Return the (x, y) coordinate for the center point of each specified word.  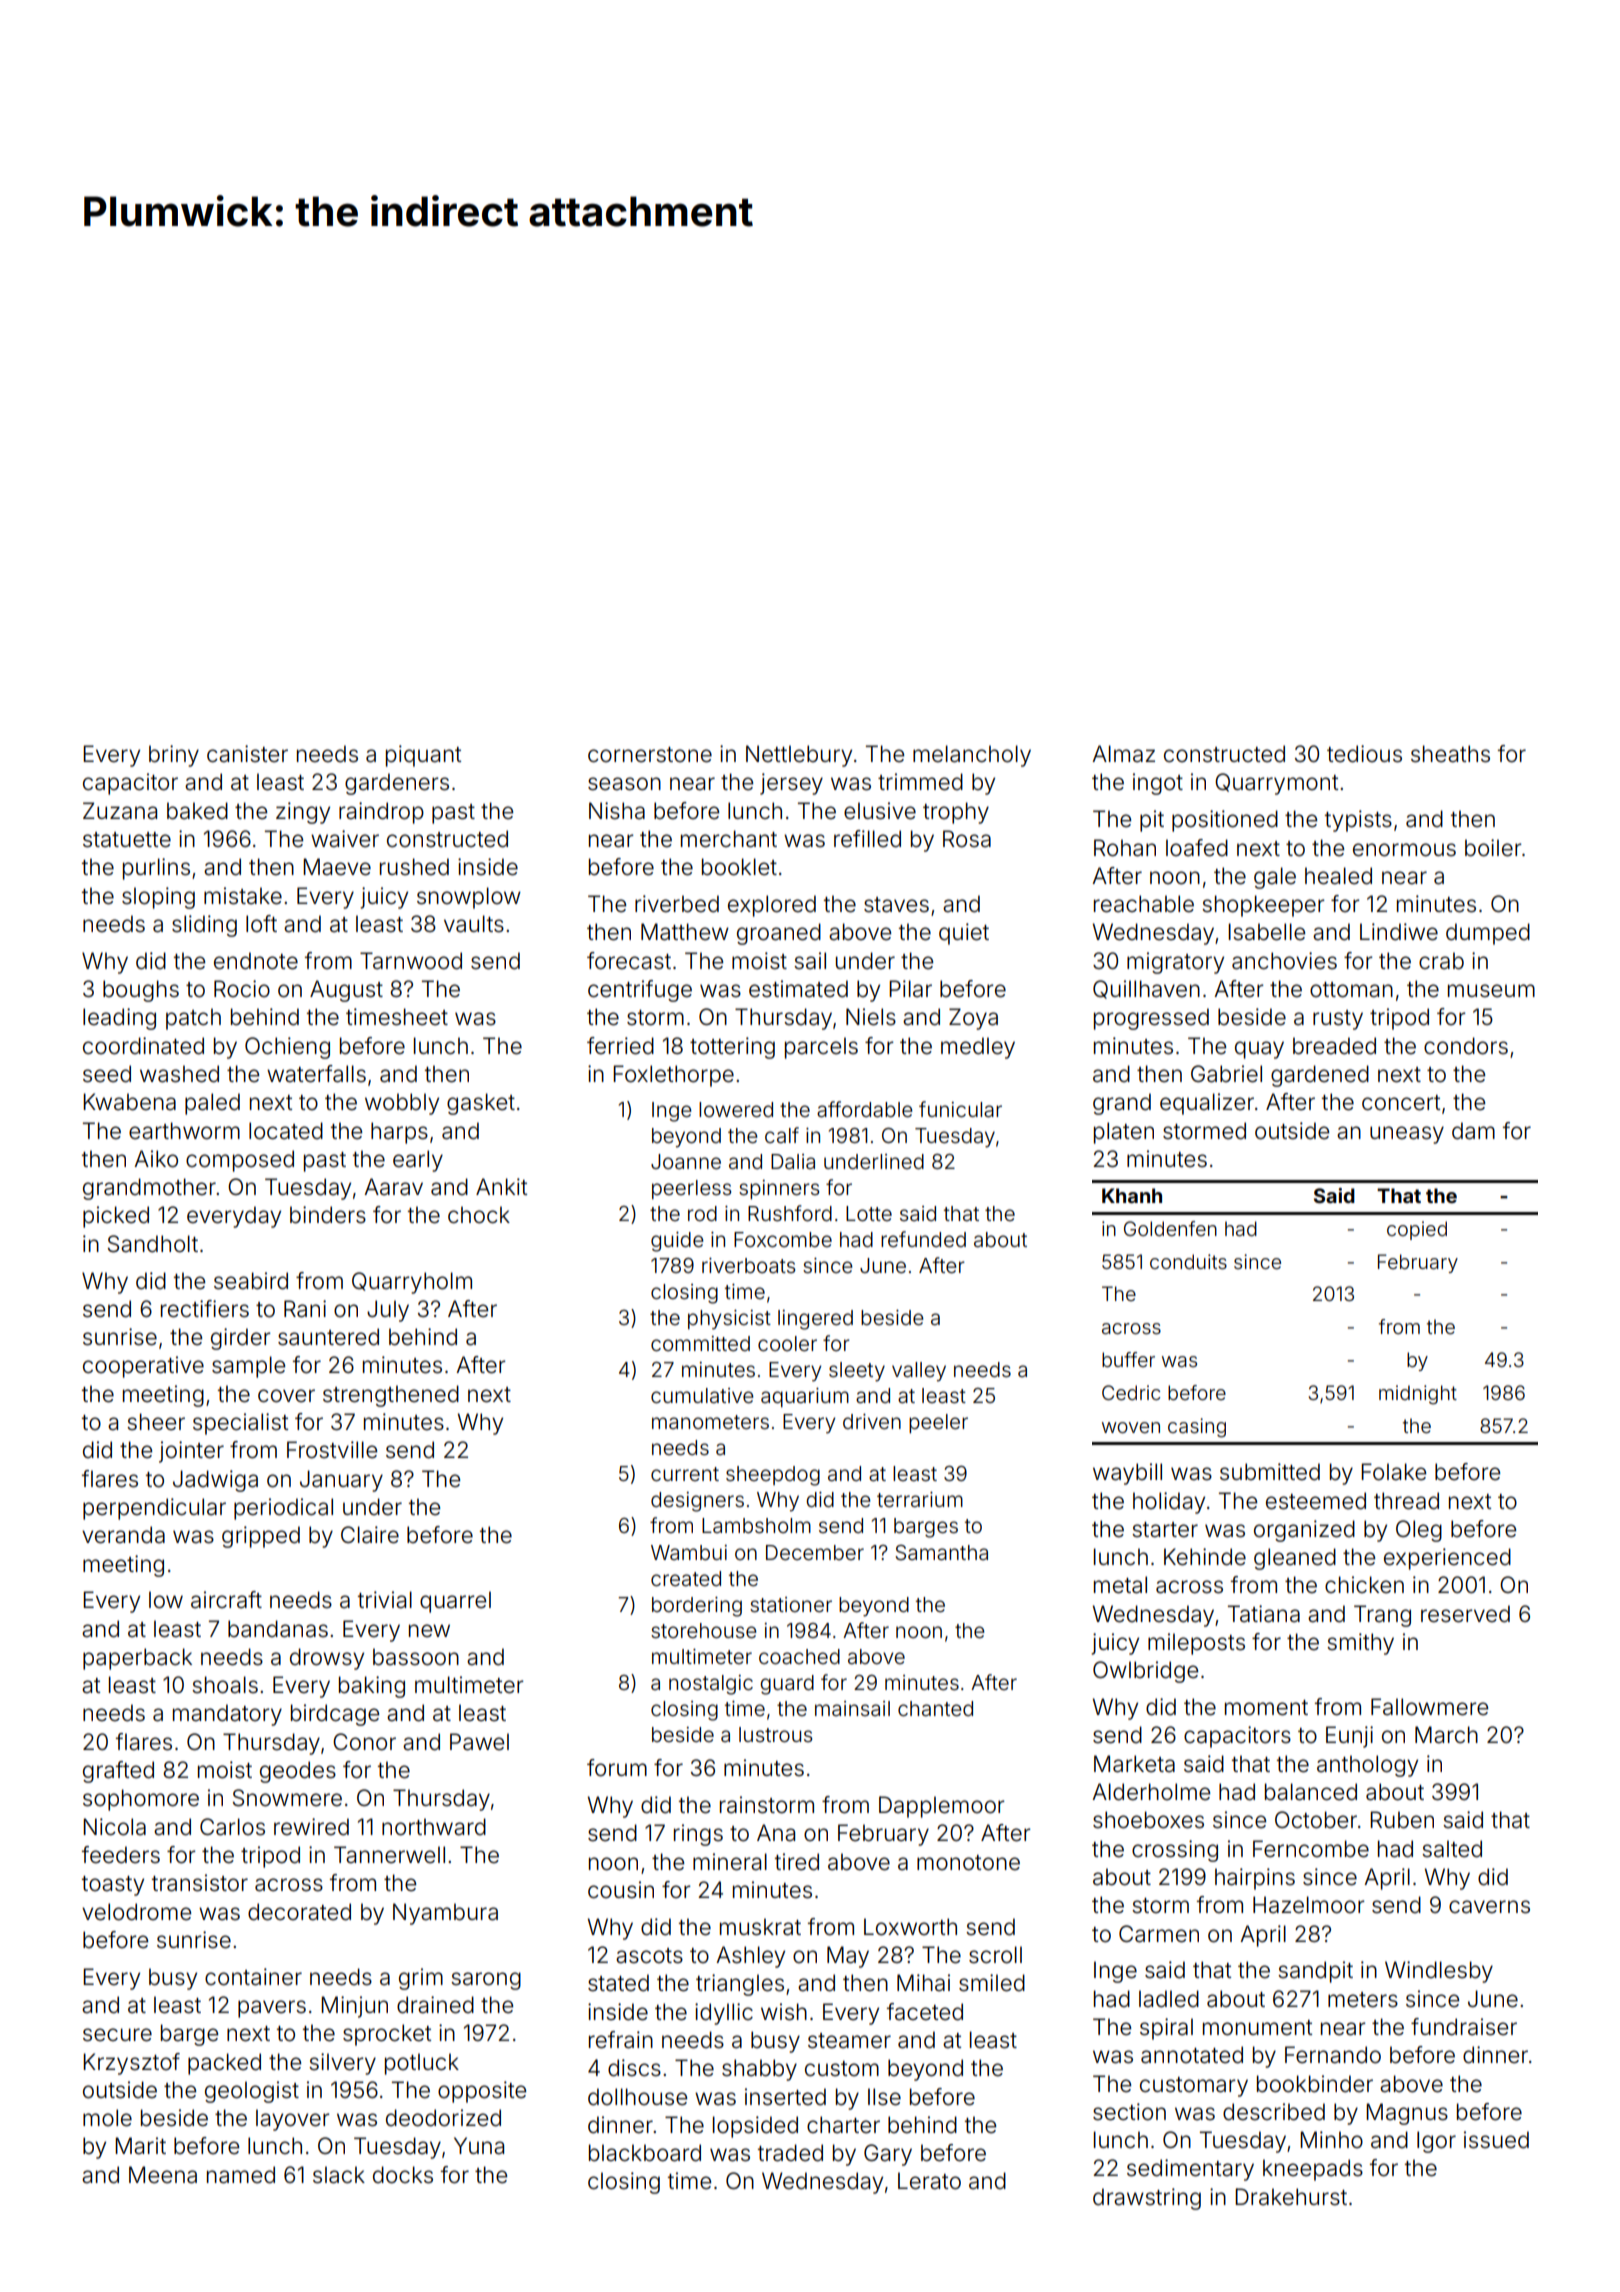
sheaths (1450, 754)
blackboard (645, 2153)
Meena (163, 2175)
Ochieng (287, 1048)
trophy (956, 813)
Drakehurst (1291, 2197)
